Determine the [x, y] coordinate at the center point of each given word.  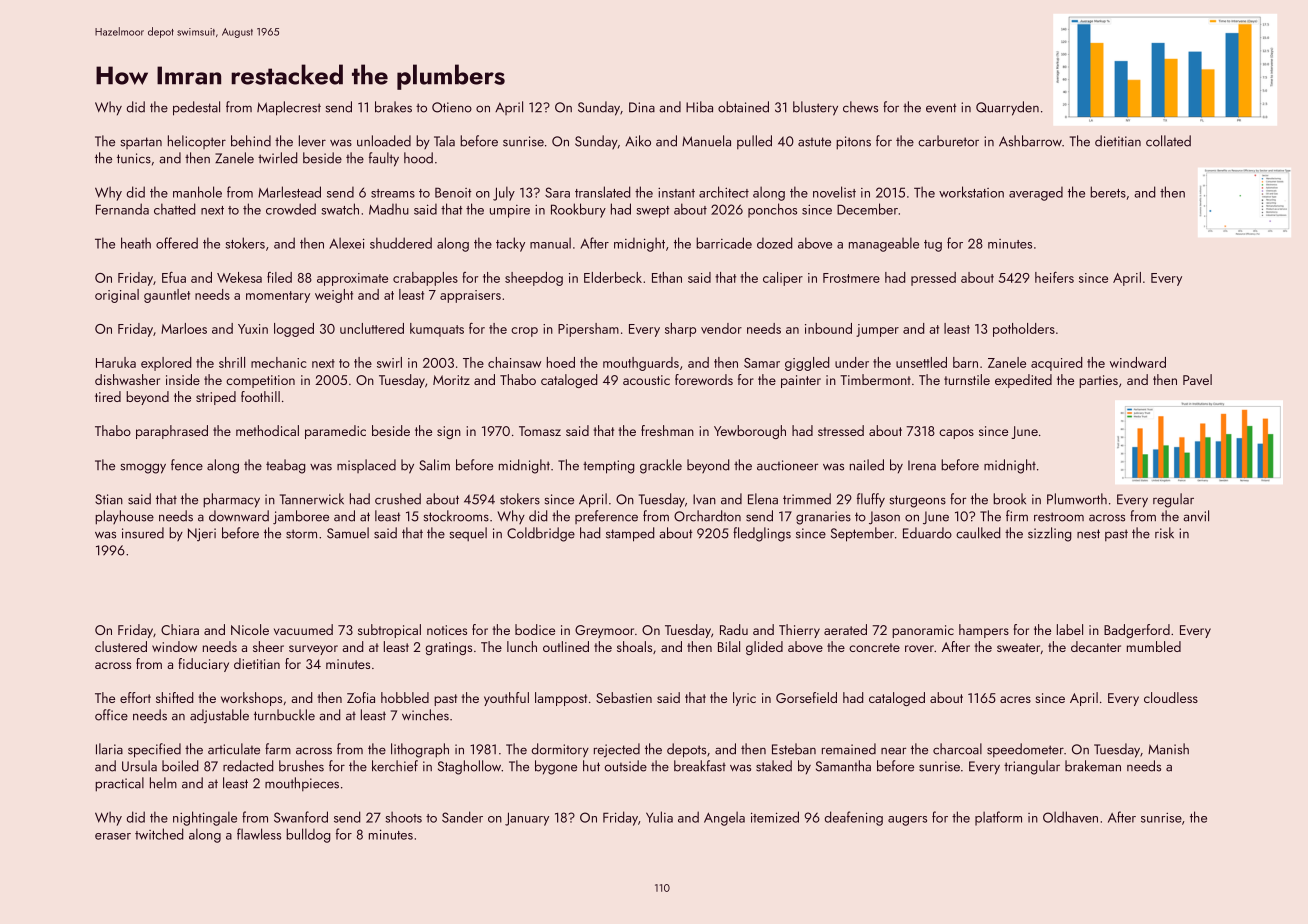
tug [933, 246]
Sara [557, 192]
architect [724, 192]
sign [449, 432]
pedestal [196, 108]
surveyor [313, 650]
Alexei [347, 243]
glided [764, 648]
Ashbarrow [1030, 141]
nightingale [205, 818]
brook [1009, 499]
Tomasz [540, 431]
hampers [984, 631]
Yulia [659, 817]
